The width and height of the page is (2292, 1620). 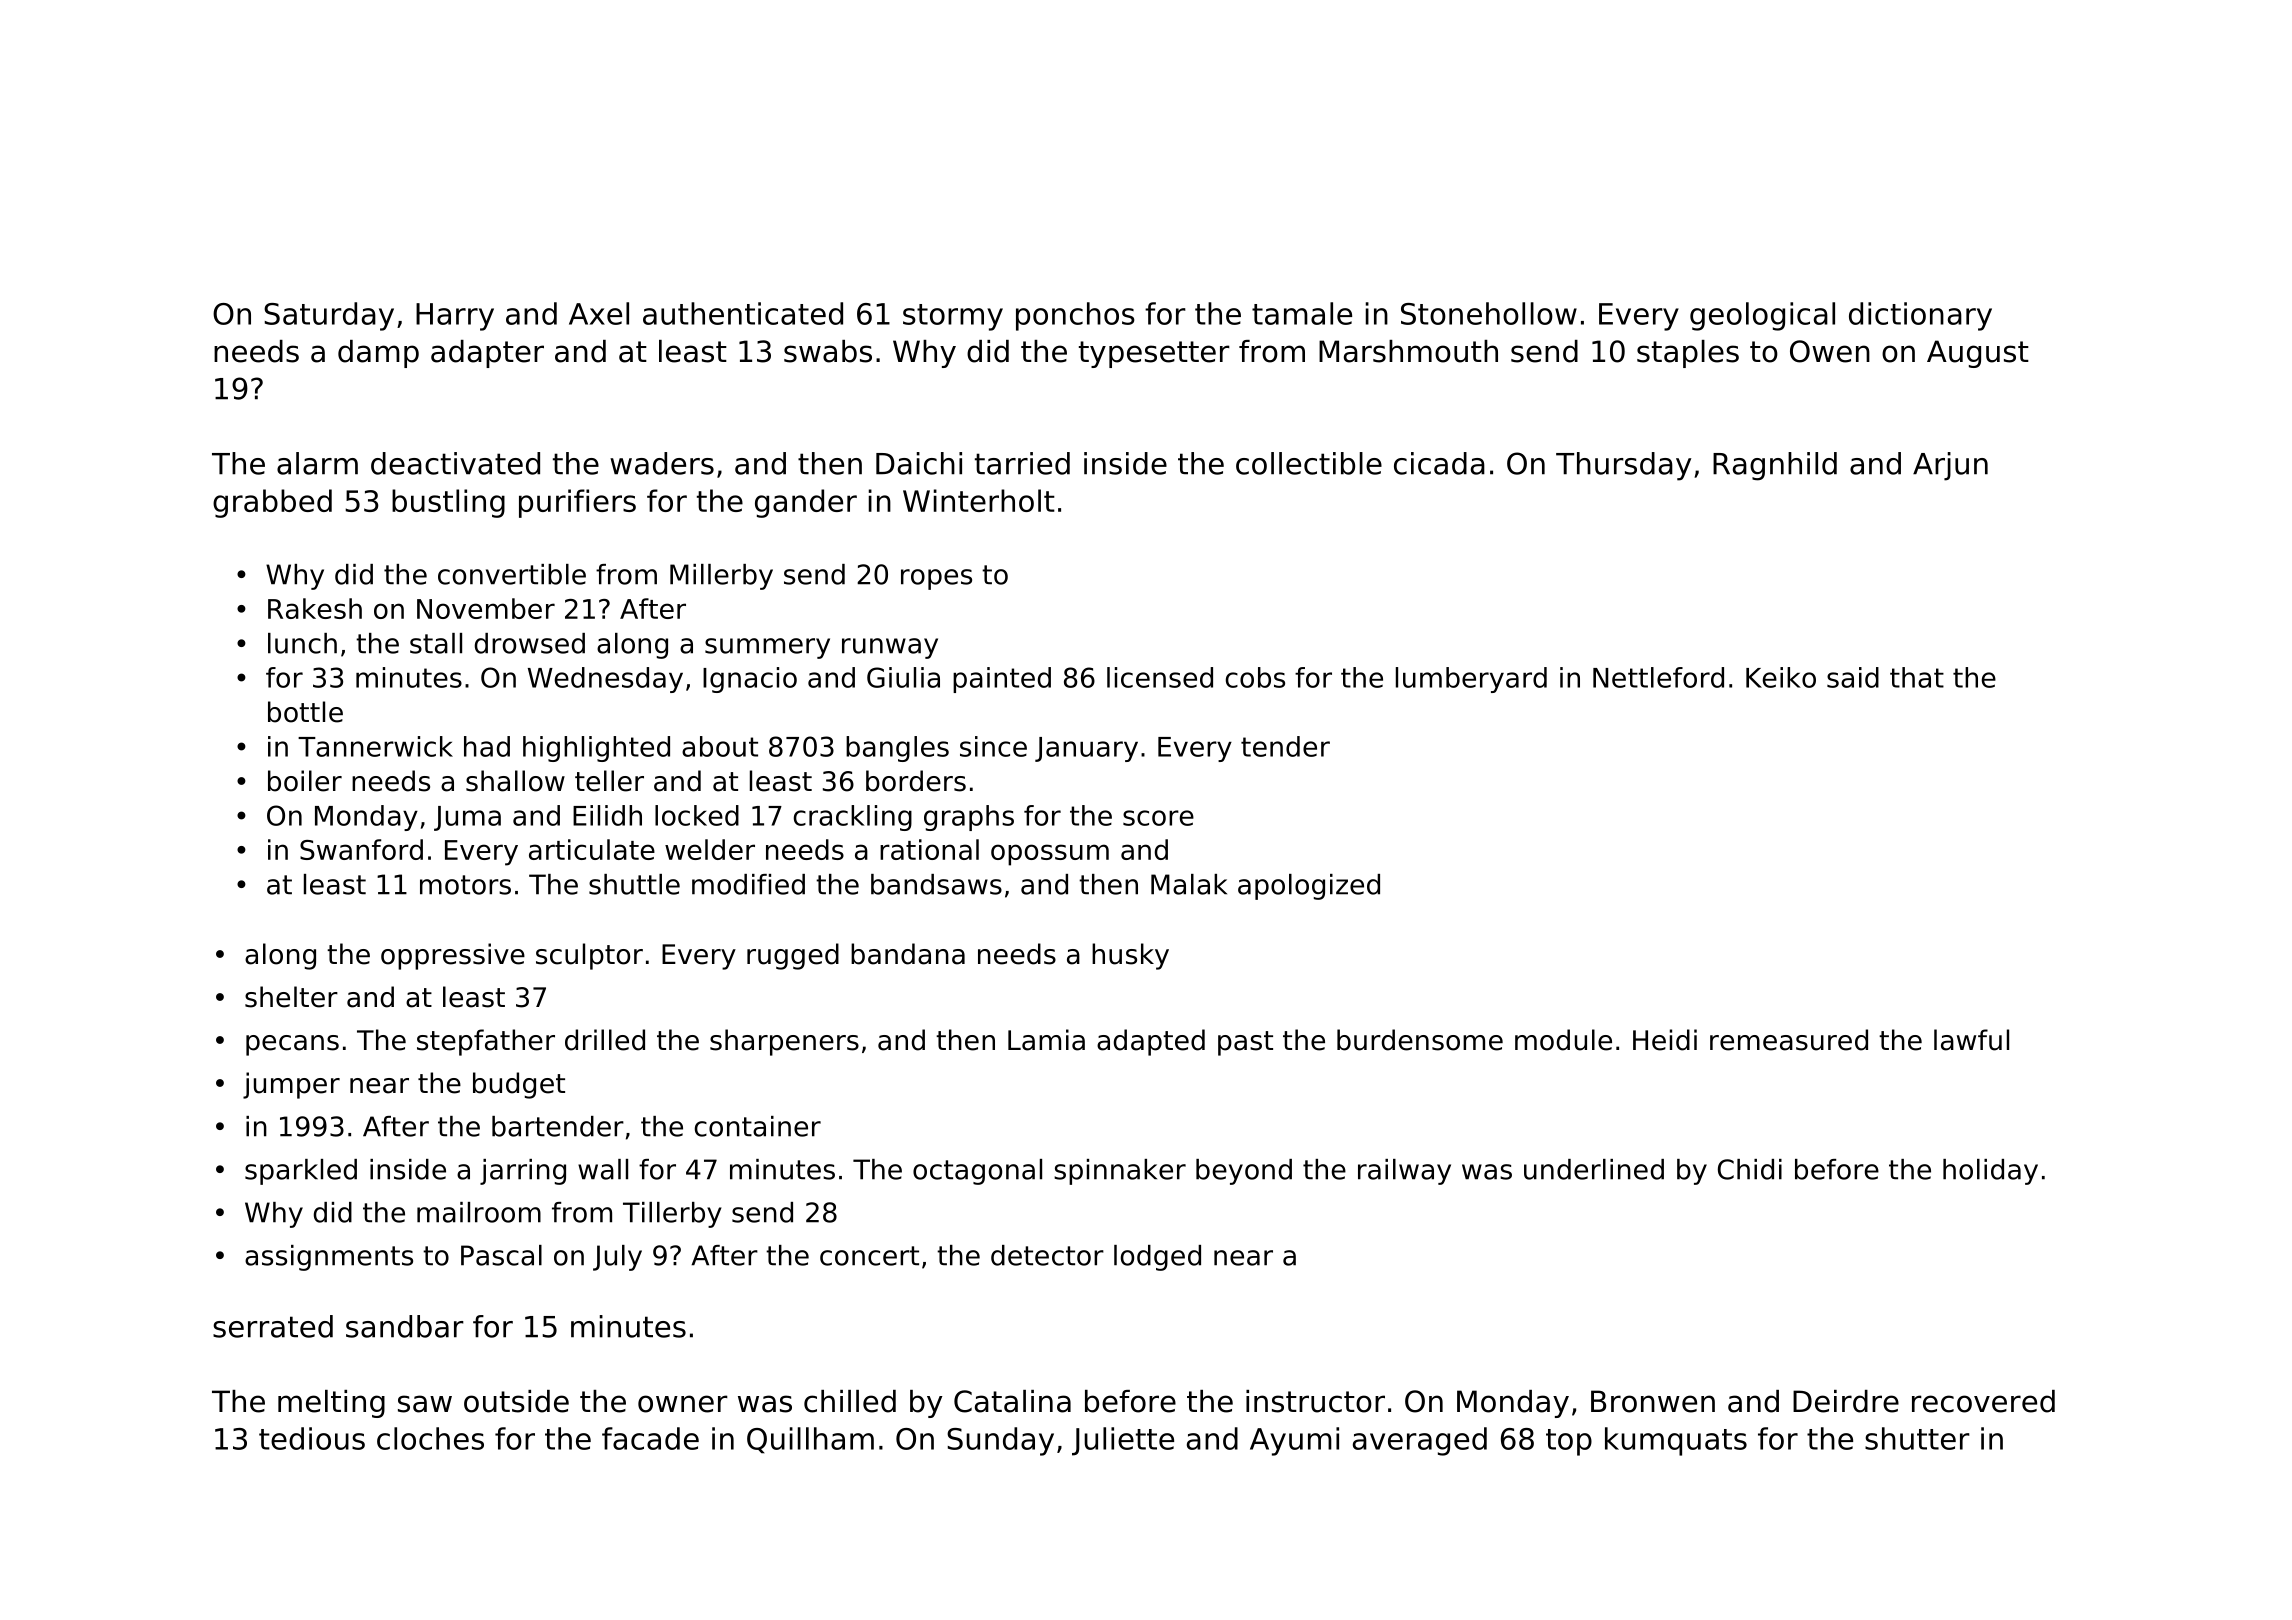 I want to click on said, so click(x=1853, y=677).
